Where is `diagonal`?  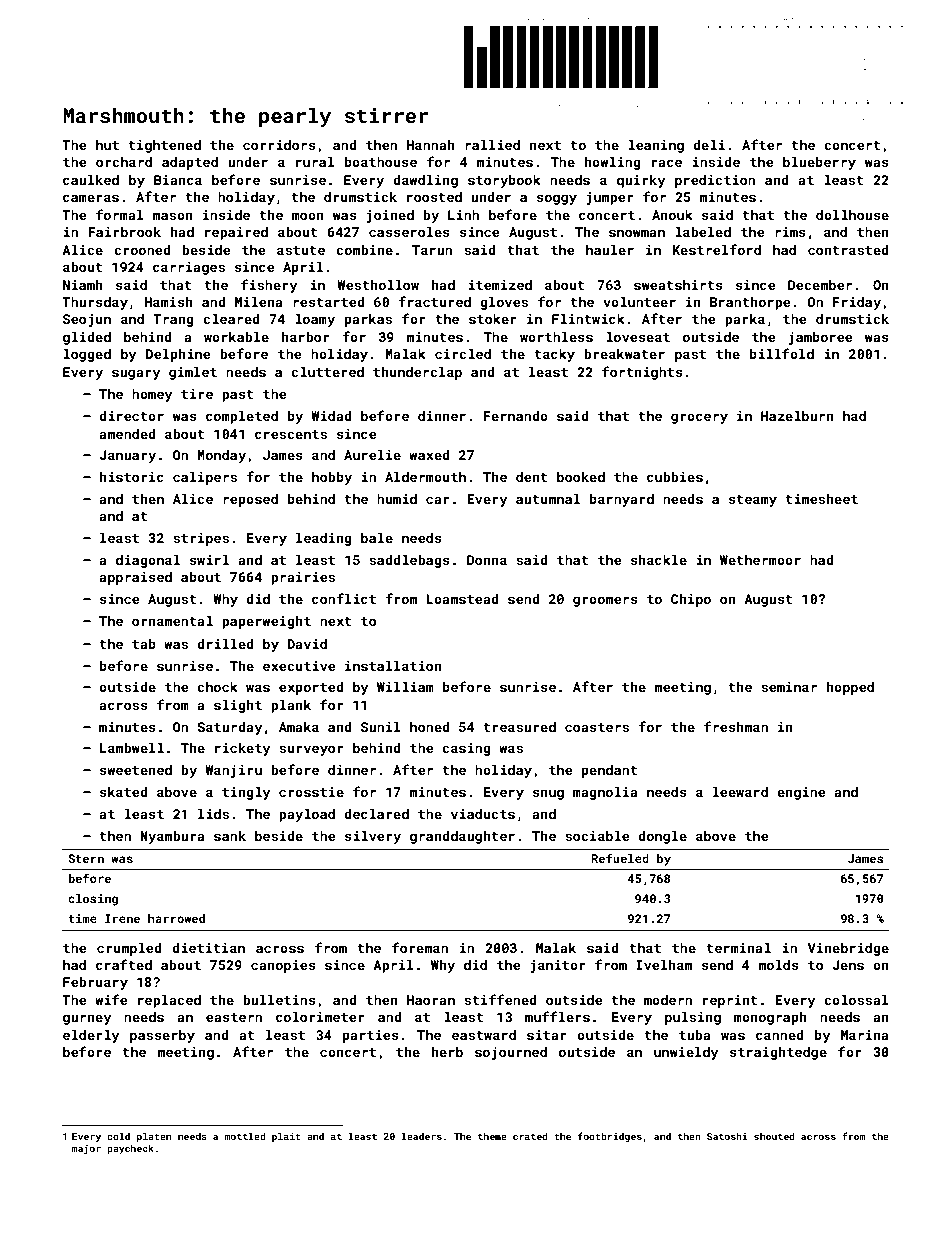 diagonal is located at coordinates (148, 561).
